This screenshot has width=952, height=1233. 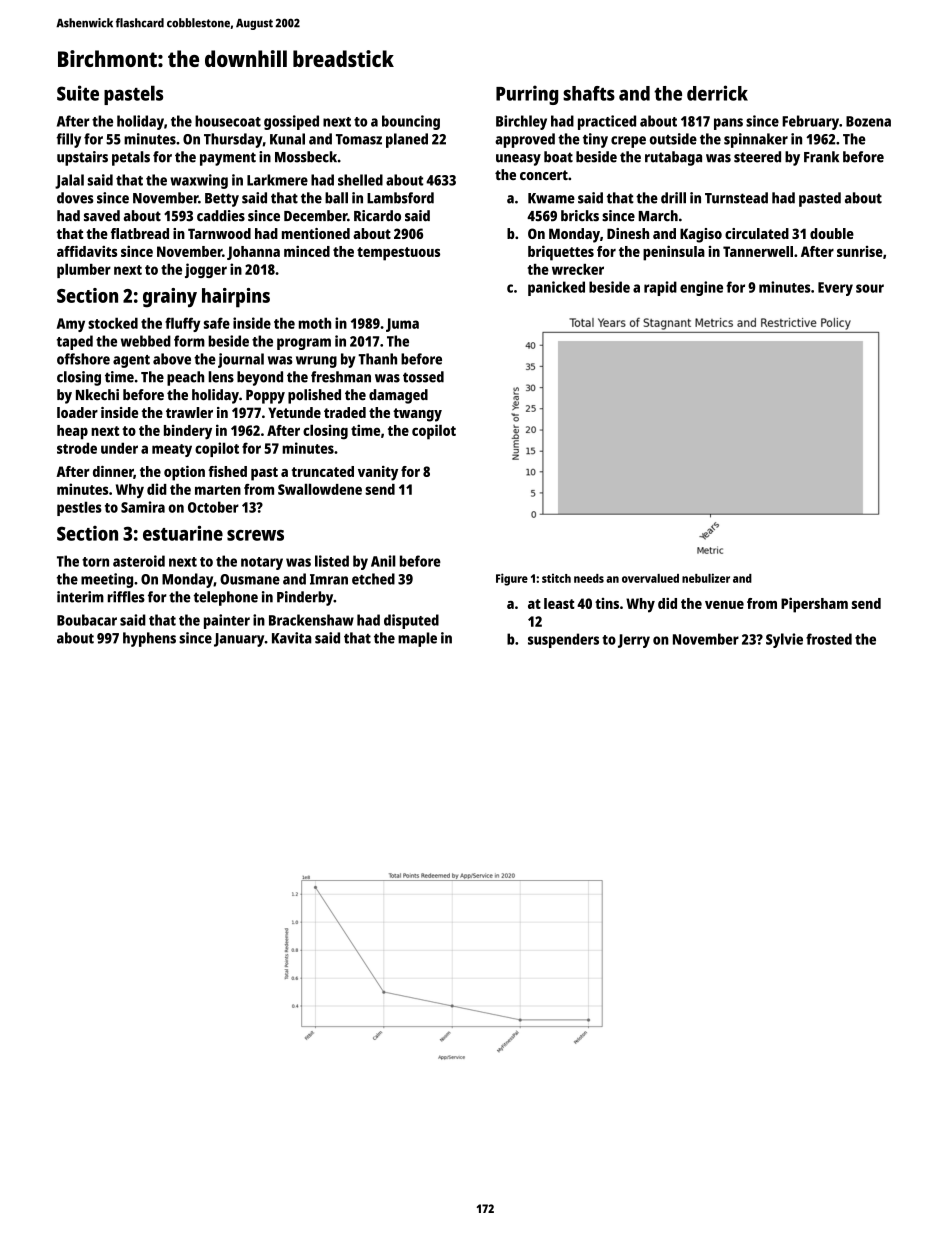 What do you see at coordinates (71, 325) in the screenshot?
I see `Amy` at bounding box center [71, 325].
